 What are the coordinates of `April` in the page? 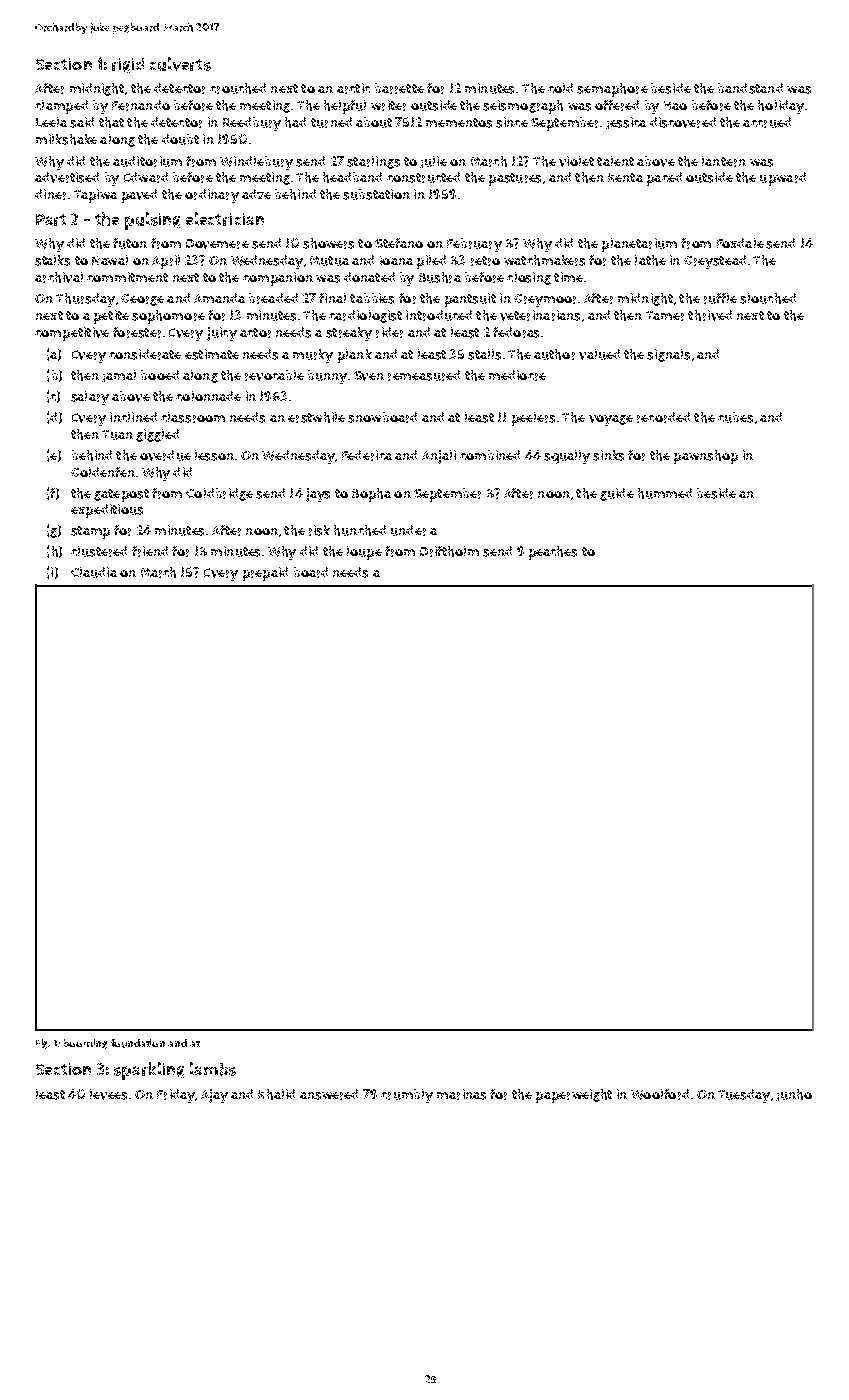 It's located at (166, 262).
